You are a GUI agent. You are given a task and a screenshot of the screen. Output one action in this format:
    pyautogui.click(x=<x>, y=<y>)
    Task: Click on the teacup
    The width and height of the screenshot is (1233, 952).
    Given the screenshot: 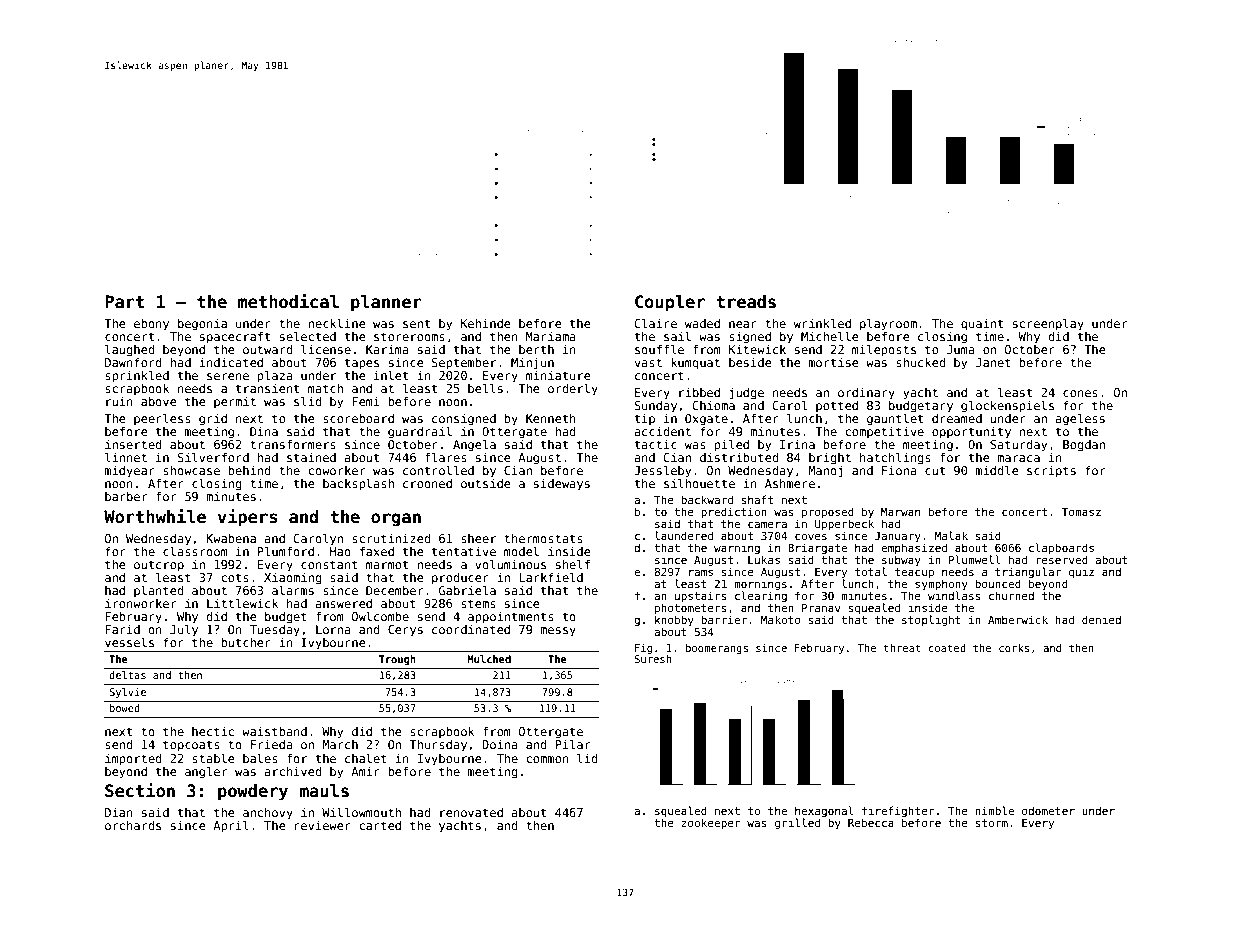 What is the action you would take?
    pyautogui.click(x=914, y=573)
